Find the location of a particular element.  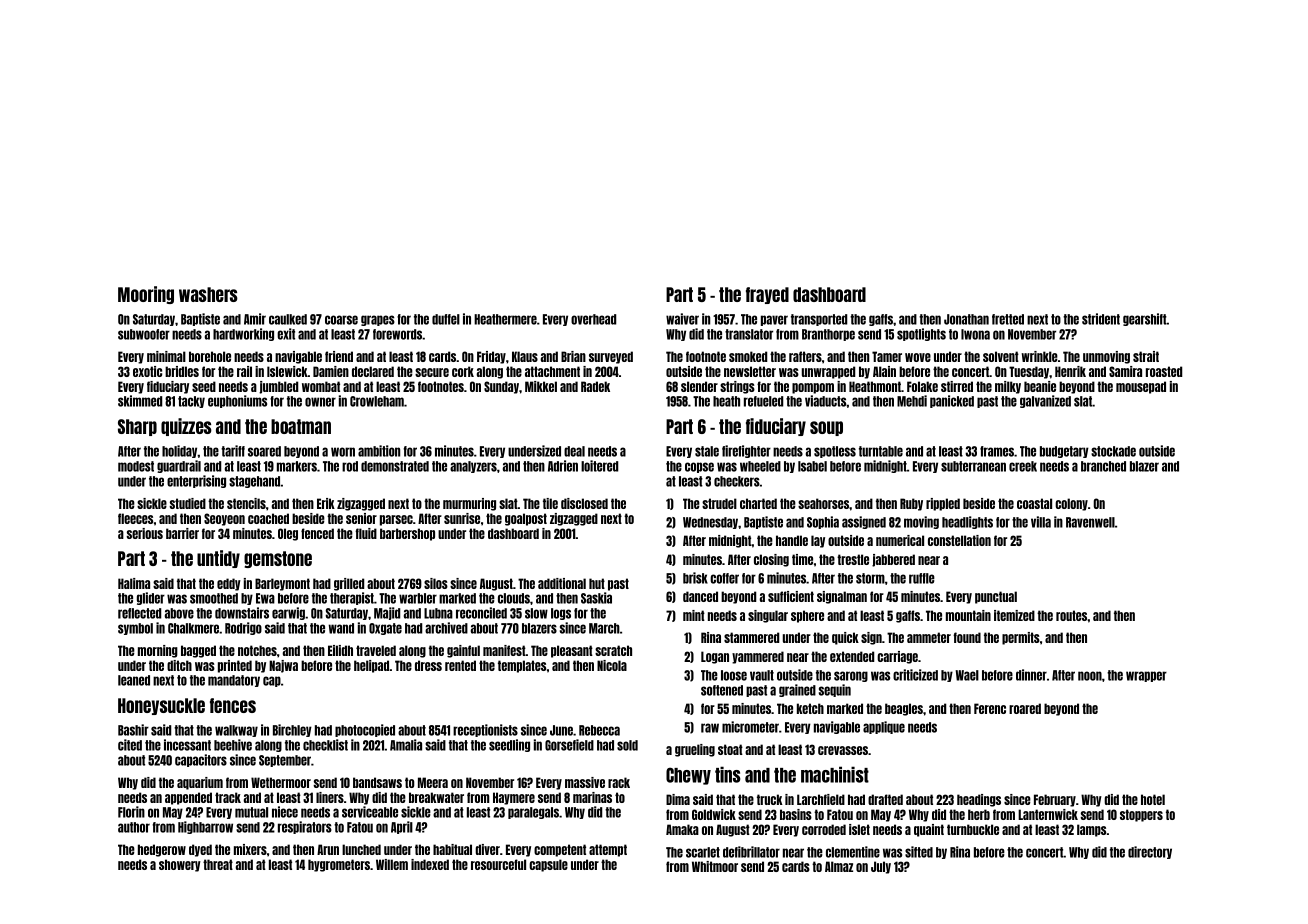

panicked is located at coordinates (952, 401).
